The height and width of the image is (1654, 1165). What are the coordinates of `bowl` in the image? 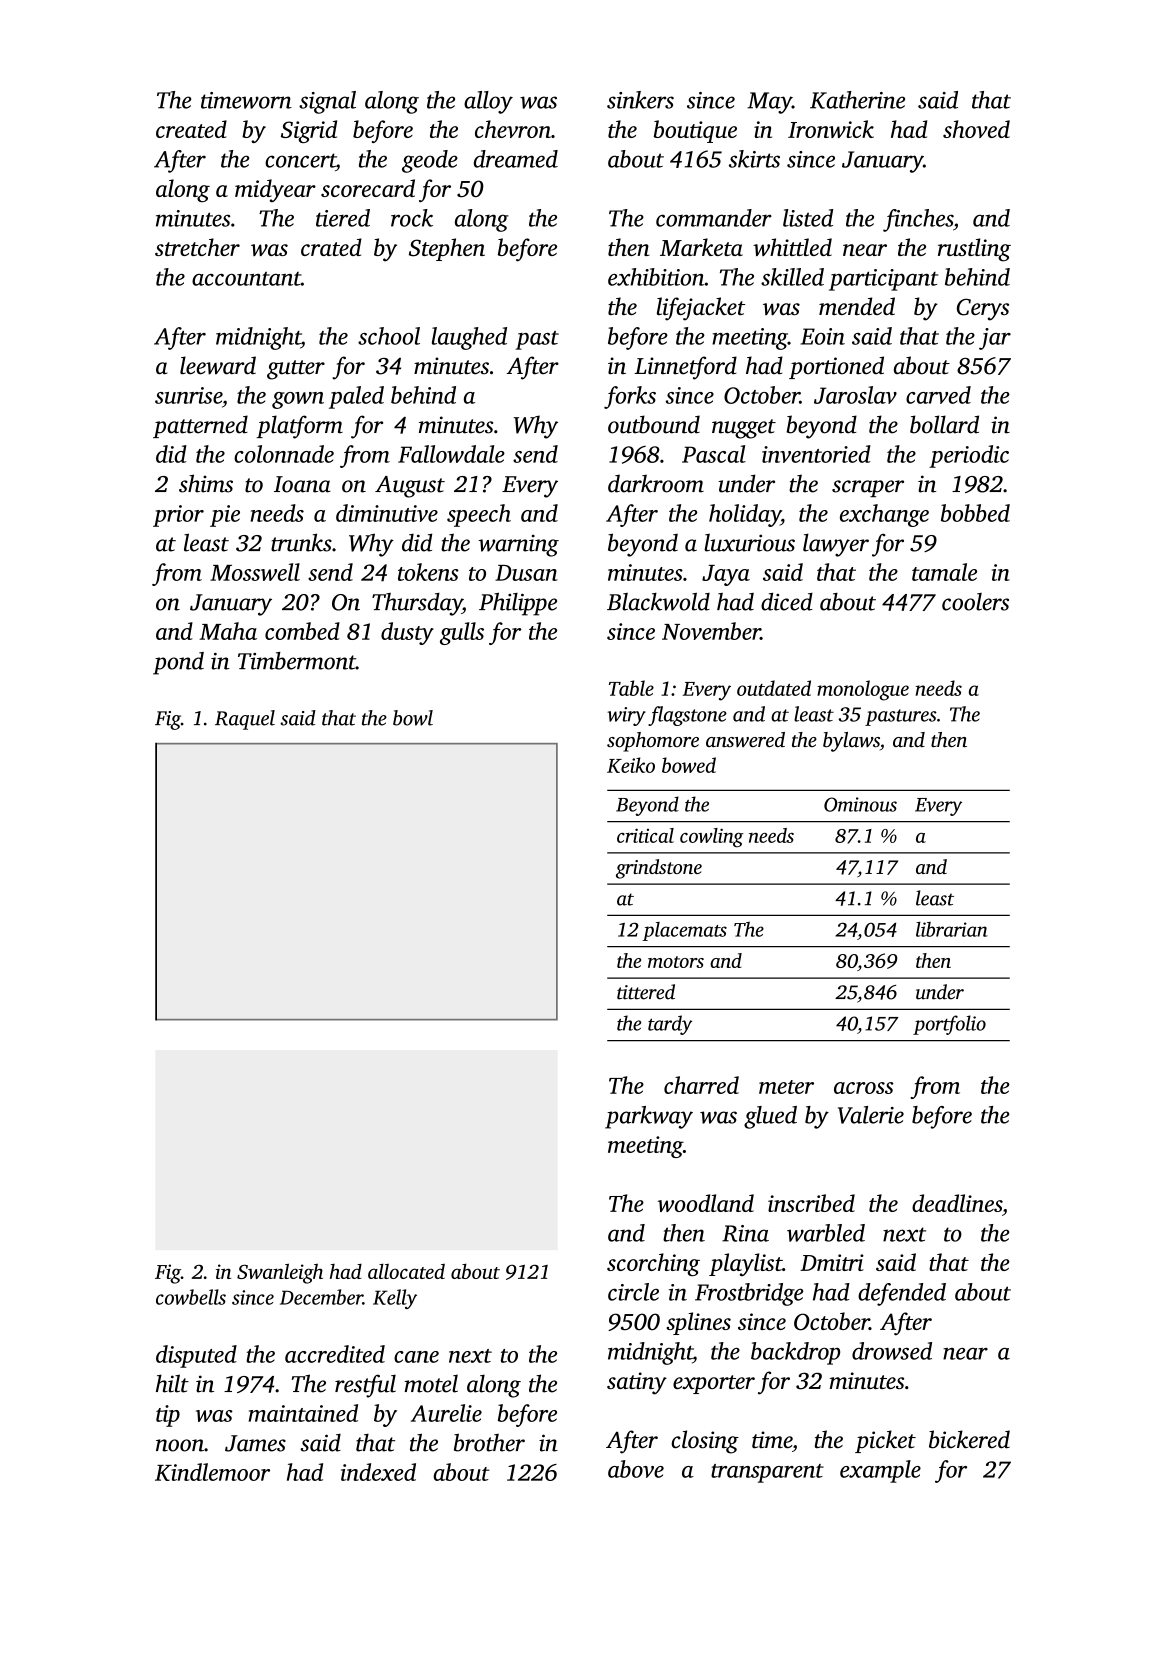 It's located at (413, 718).
